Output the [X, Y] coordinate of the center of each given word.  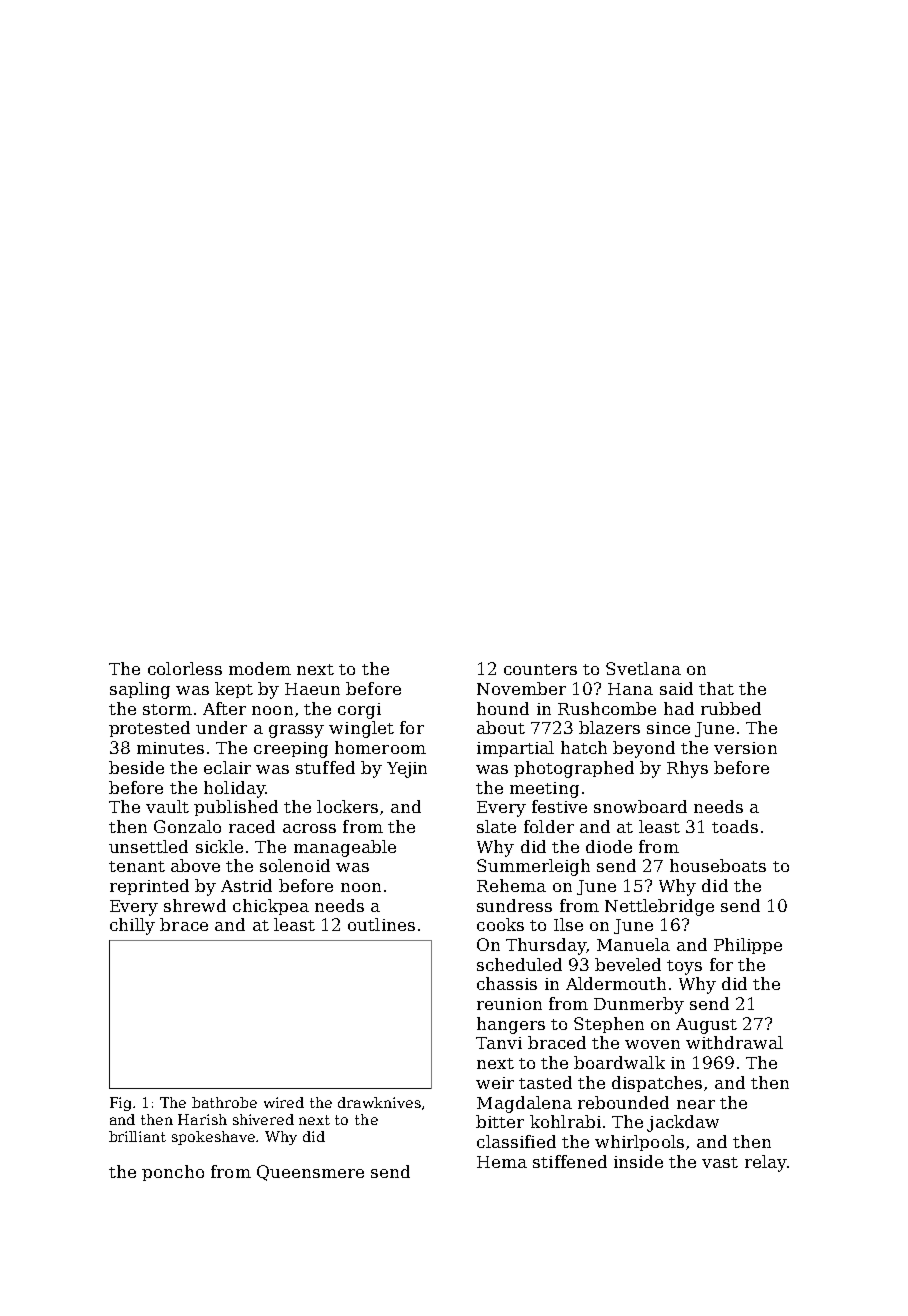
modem [260, 668]
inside [638, 1161]
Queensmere [310, 1173]
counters [540, 669]
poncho [173, 1173]
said [676, 688]
